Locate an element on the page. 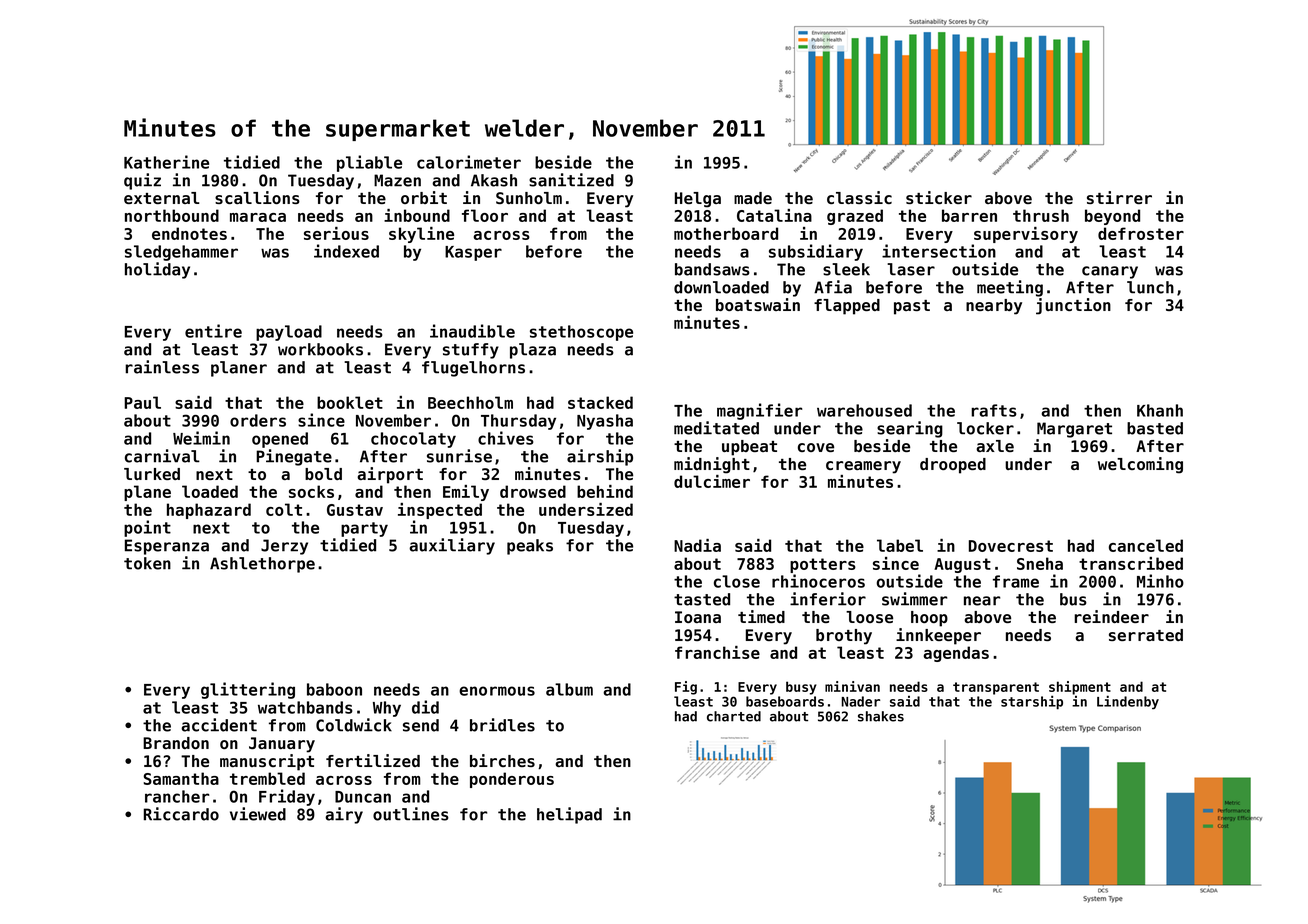  helipad is located at coordinates (569, 815).
